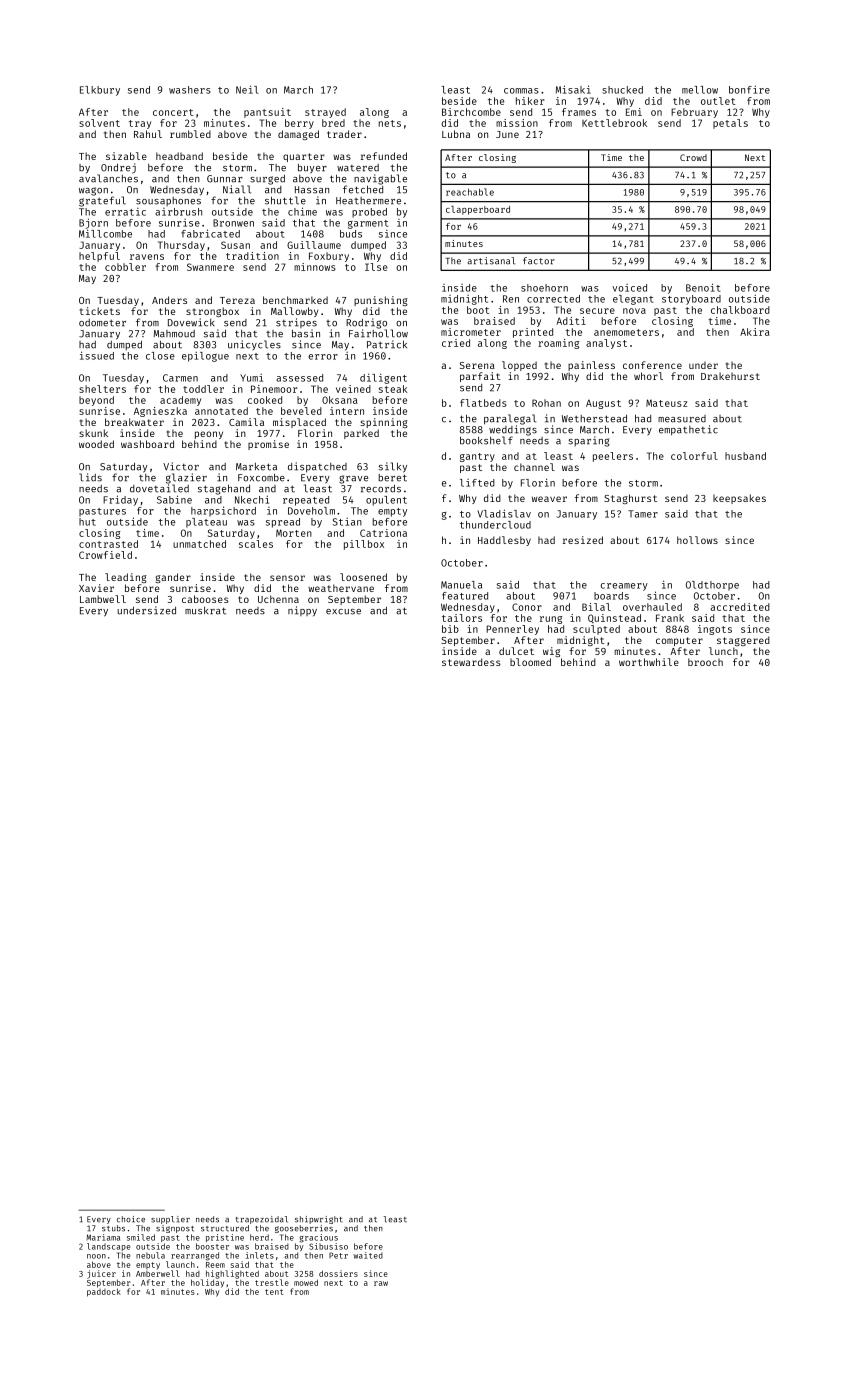 This screenshot has height=1400, width=849. Describe the element at coordinates (343, 612) in the screenshot. I see `excuse` at that location.
